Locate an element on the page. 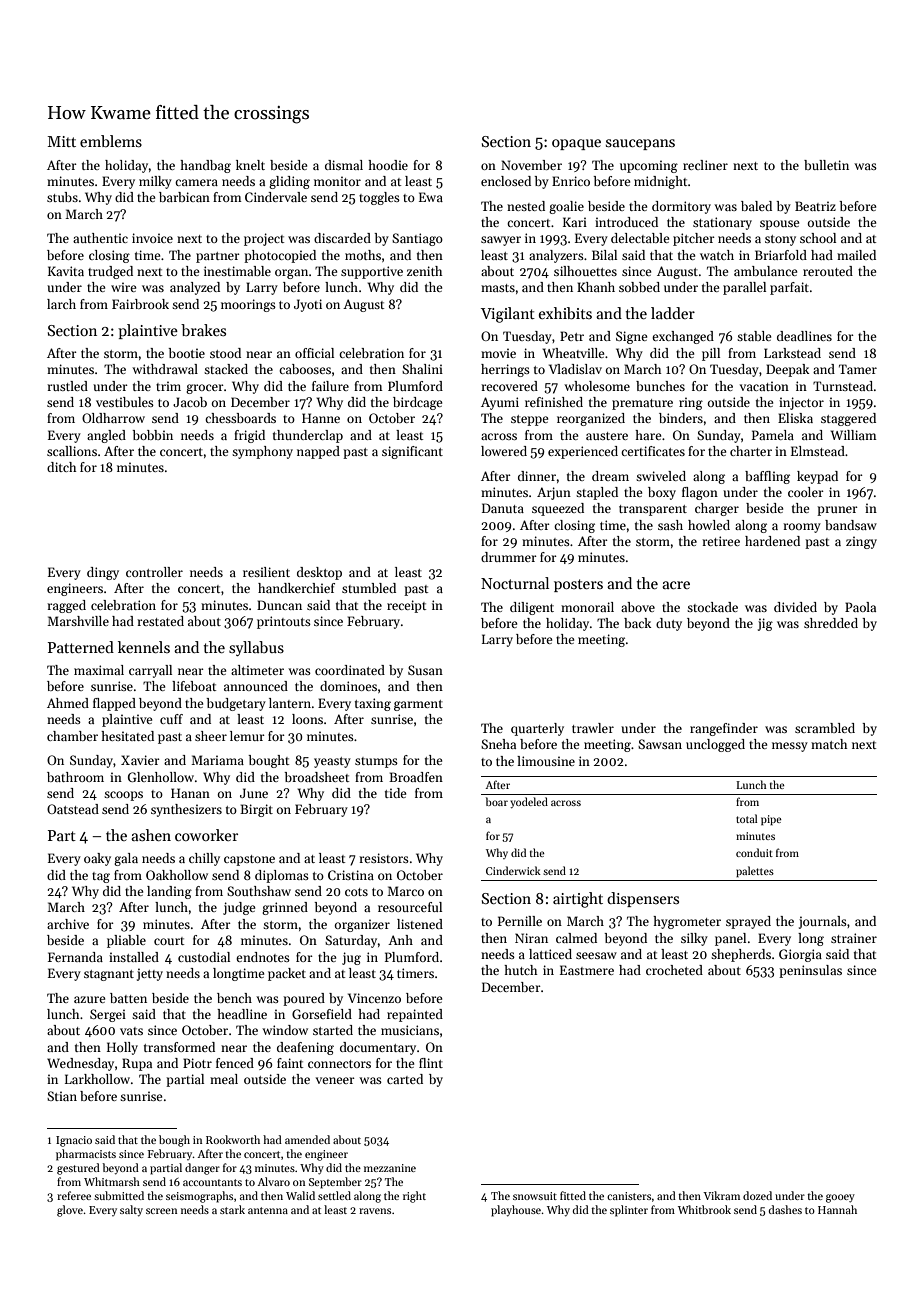 This page has width=924, height=1308. danger is located at coordinates (202, 1169).
